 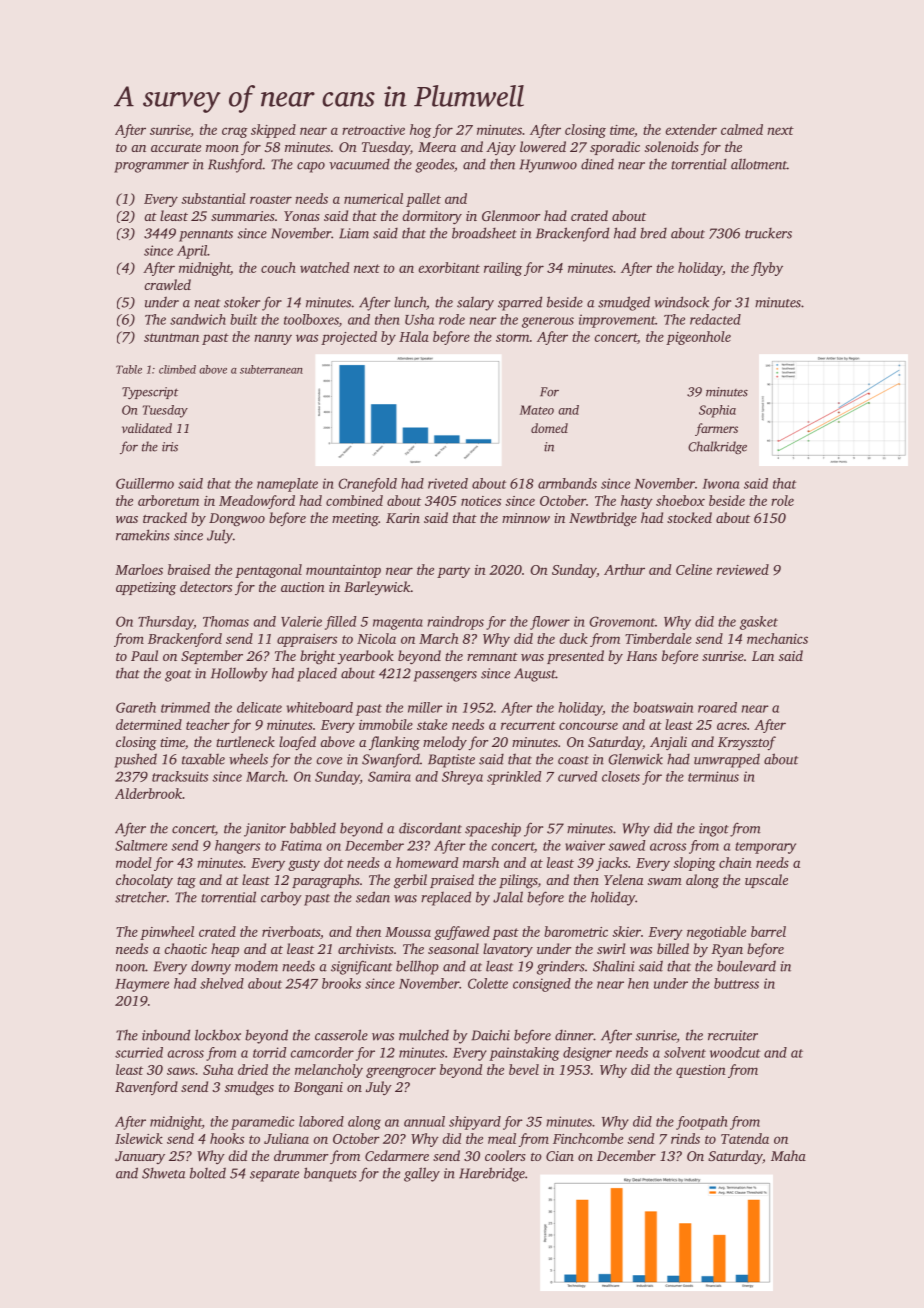 I want to click on dined, so click(x=597, y=164).
